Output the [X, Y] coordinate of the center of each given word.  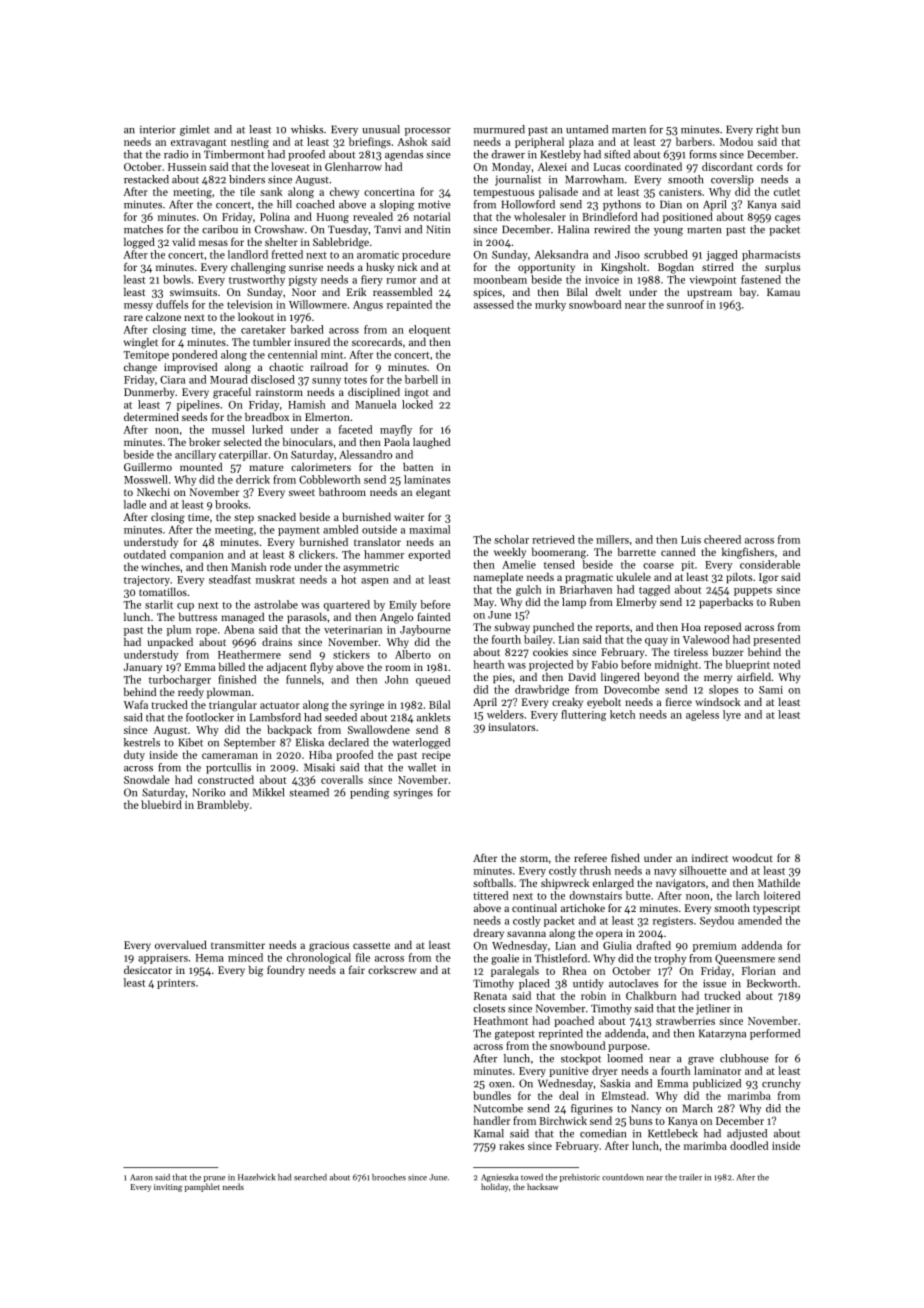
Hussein [187, 167]
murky [550, 305]
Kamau [783, 292]
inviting [168, 1188]
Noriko [209, 792]
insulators [511, 727]
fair [357, 969]
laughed [431, 443]
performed [775, 1034]
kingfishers [748, 553]
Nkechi [153, 492]
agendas [404, 155]
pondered [194, 355]
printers [176, 984]
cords [770, 166]
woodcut [752, 858]
